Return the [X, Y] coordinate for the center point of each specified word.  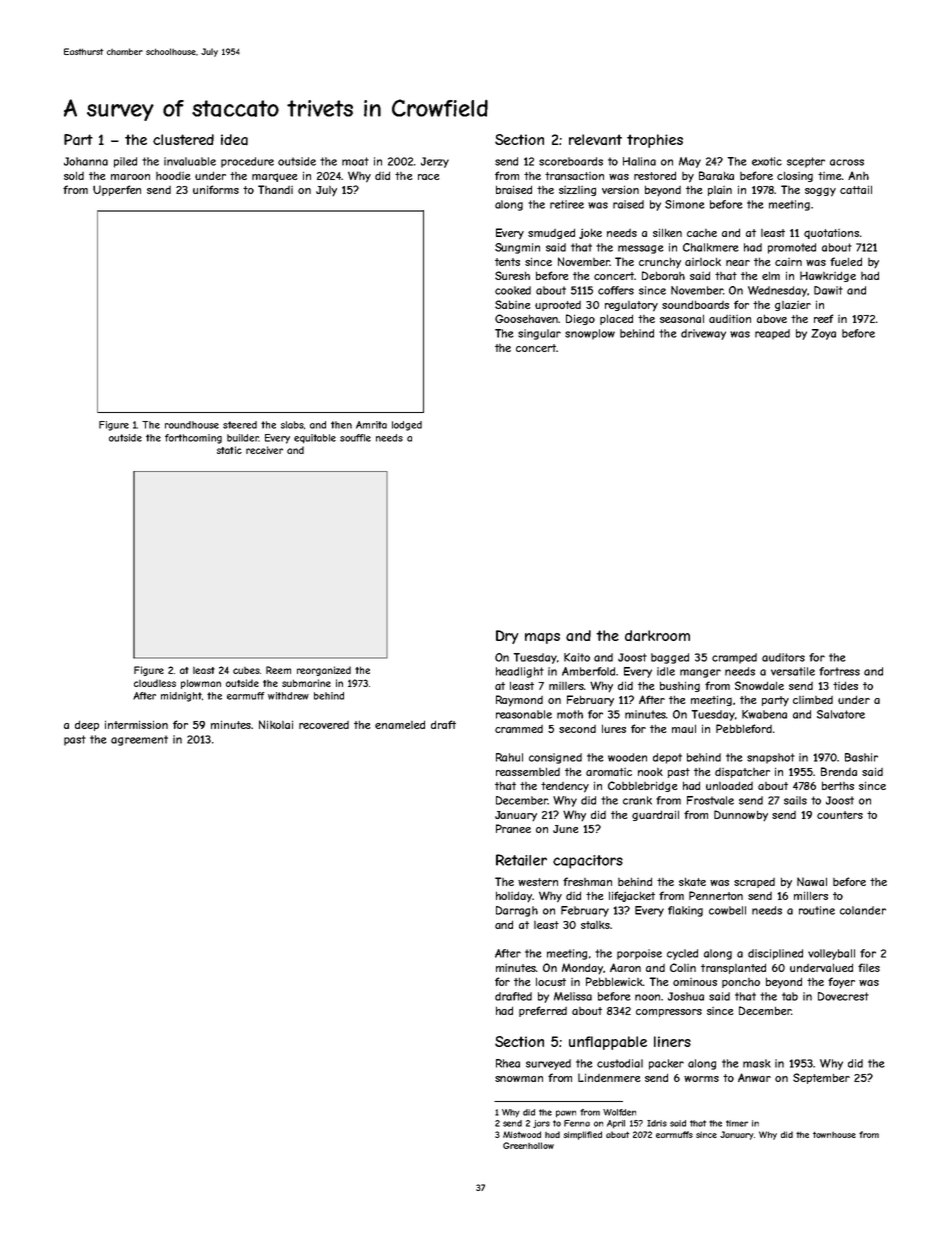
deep [87, 726]
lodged [407, 426]
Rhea [508, 1063]
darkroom [657, 636]
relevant [595, 140]
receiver [264, 450]
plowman [201, 684]
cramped [734, 658]
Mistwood [522, 1134]
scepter [806, 162]
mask [757, 1063]
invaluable [190, 161]
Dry [507, 637]
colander [863, 910]
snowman [519, 1079]
